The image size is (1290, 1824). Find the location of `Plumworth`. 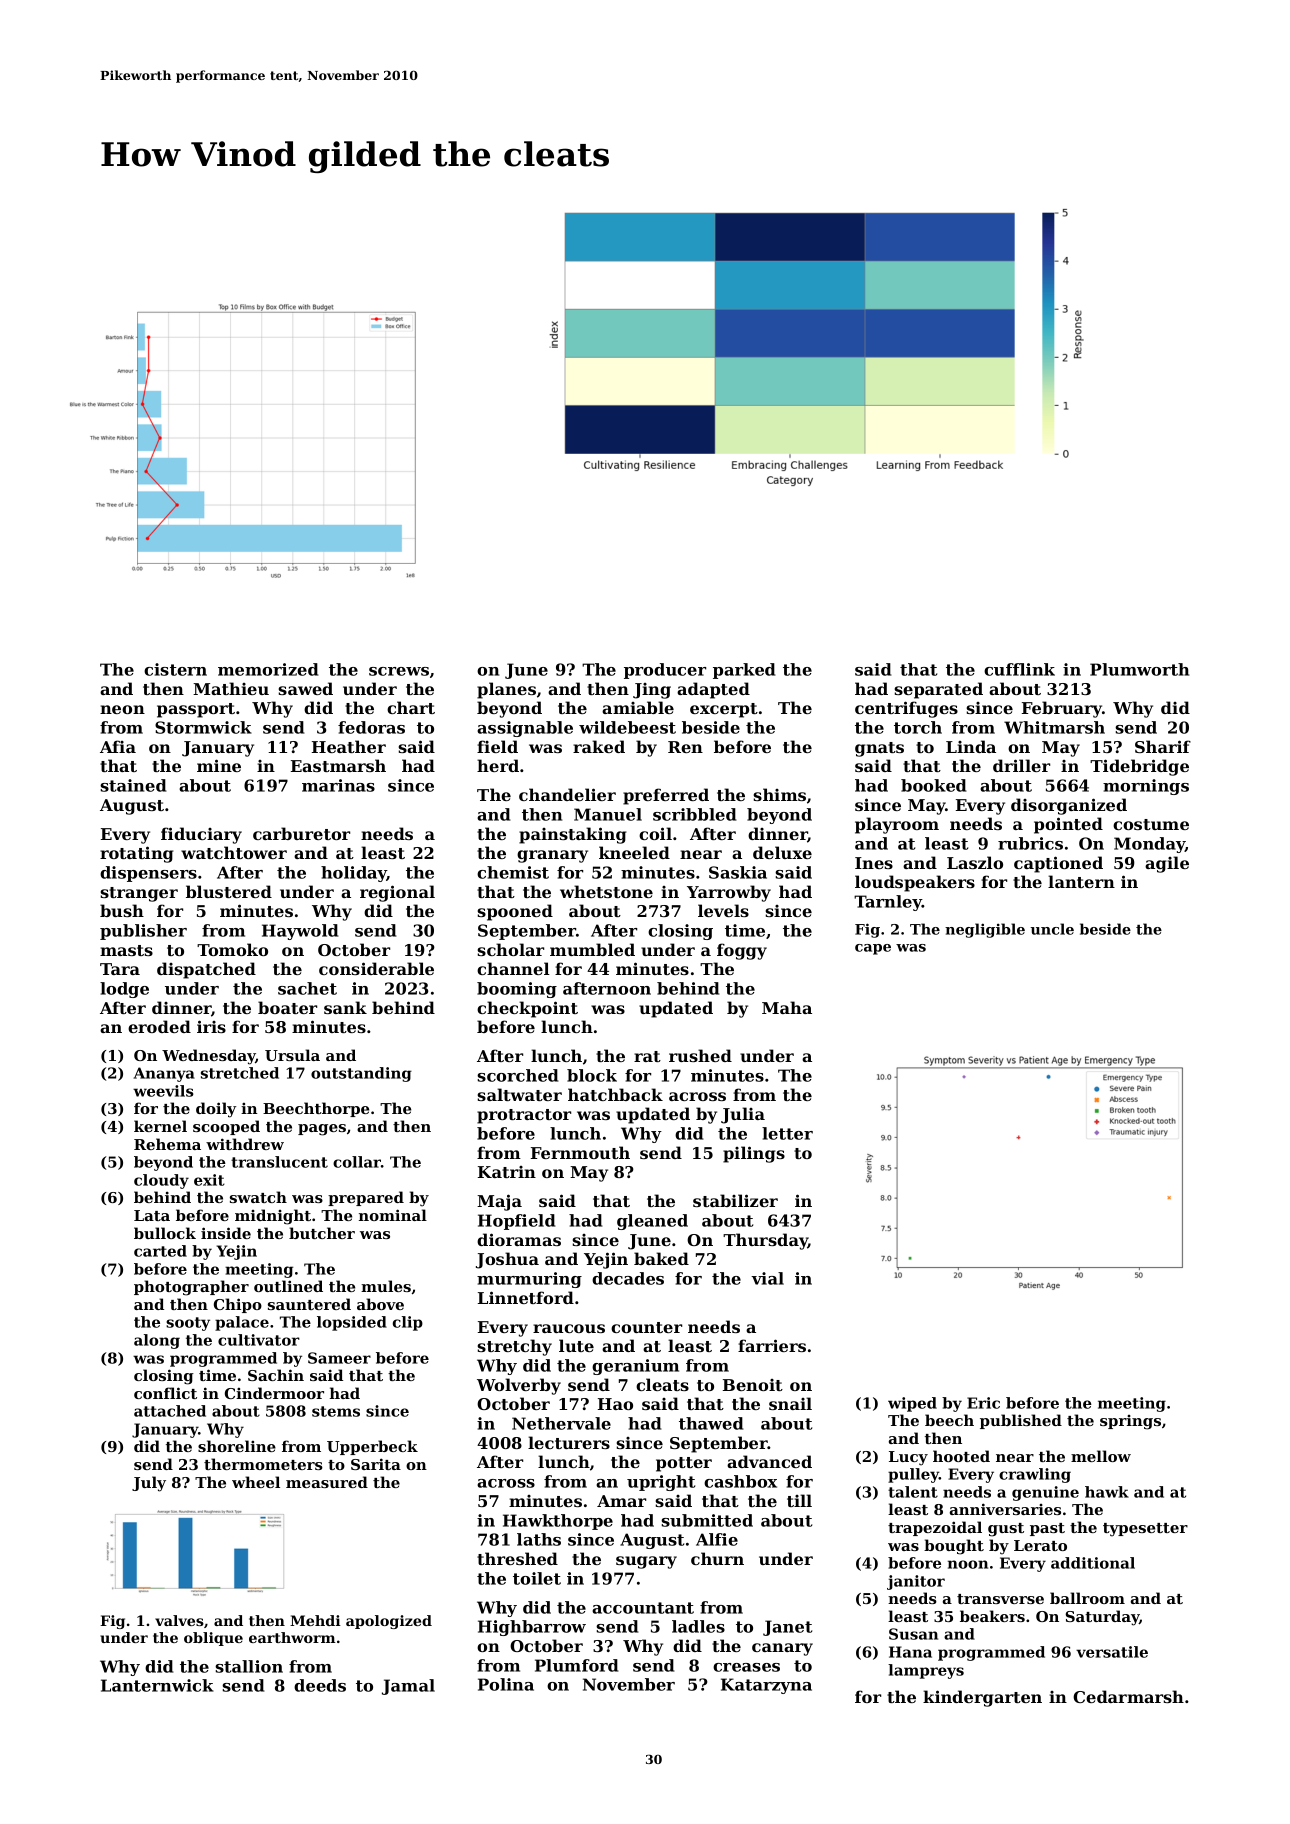

Plumworth is located at coordinates (1139, 669).
